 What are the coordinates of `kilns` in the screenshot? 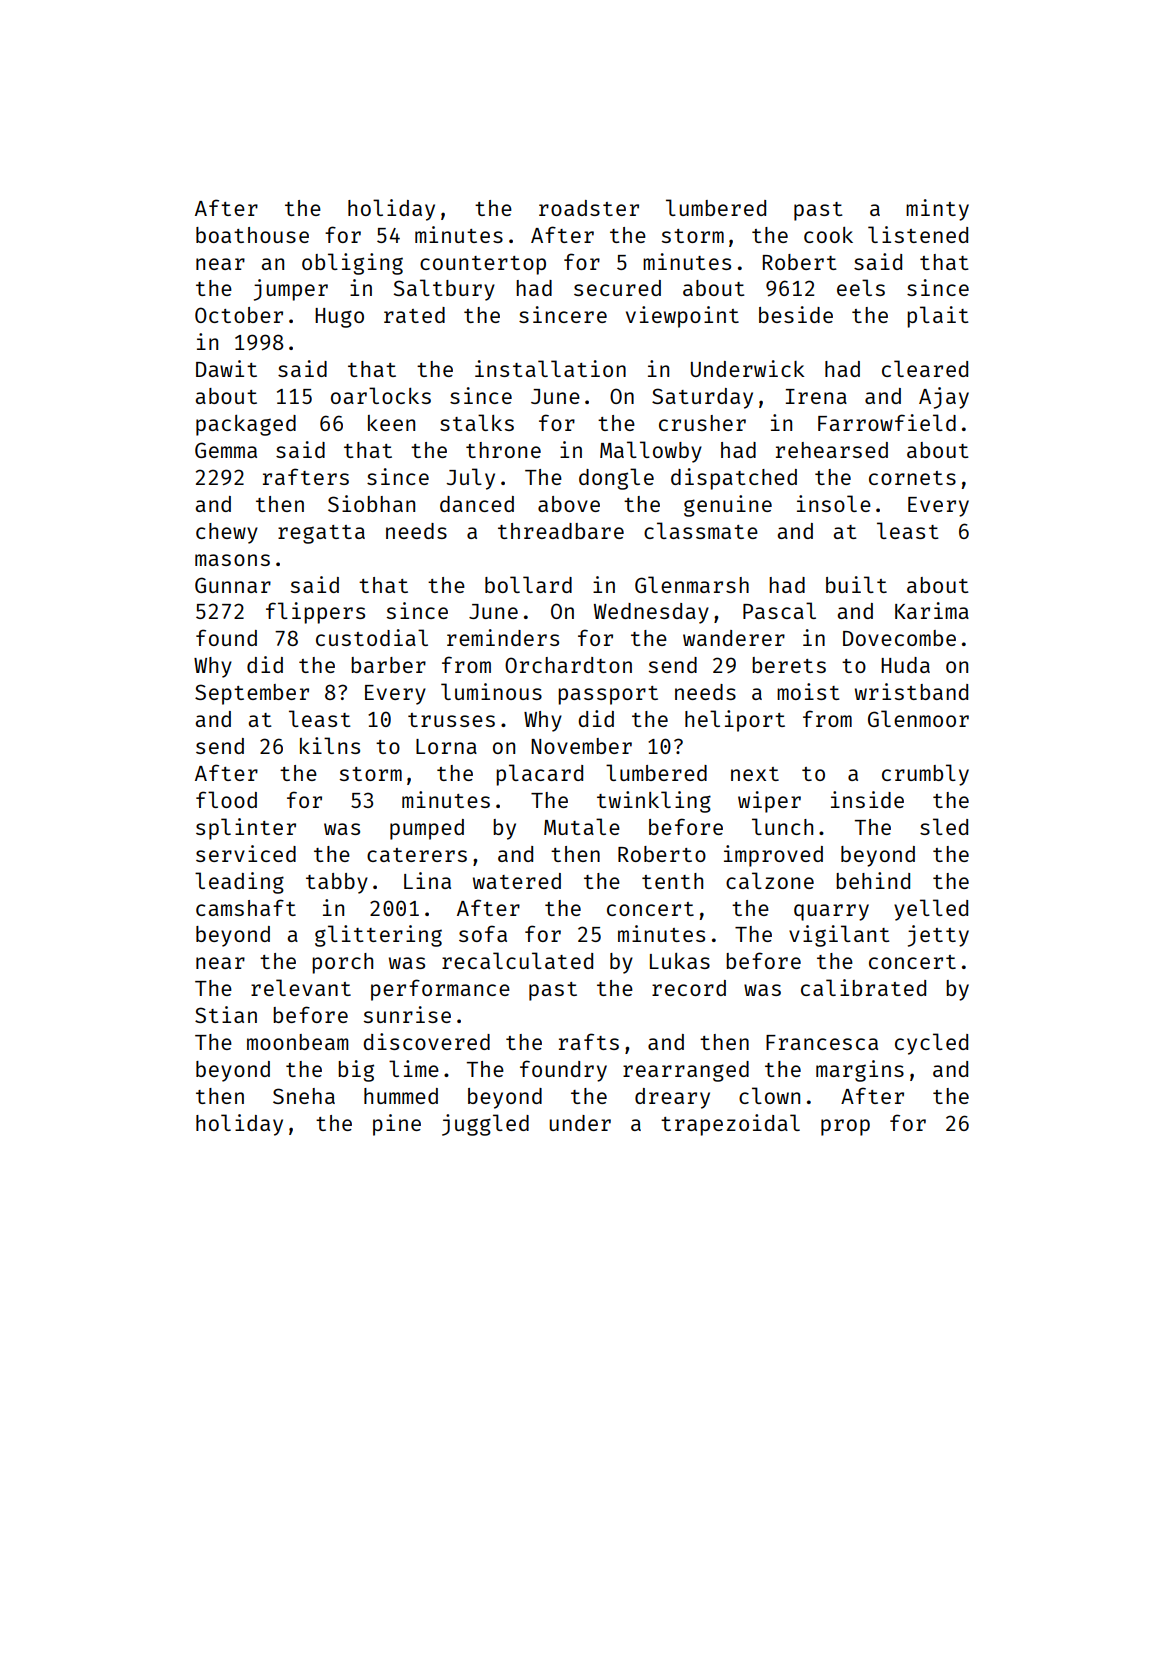 It's located at (330, 745).
